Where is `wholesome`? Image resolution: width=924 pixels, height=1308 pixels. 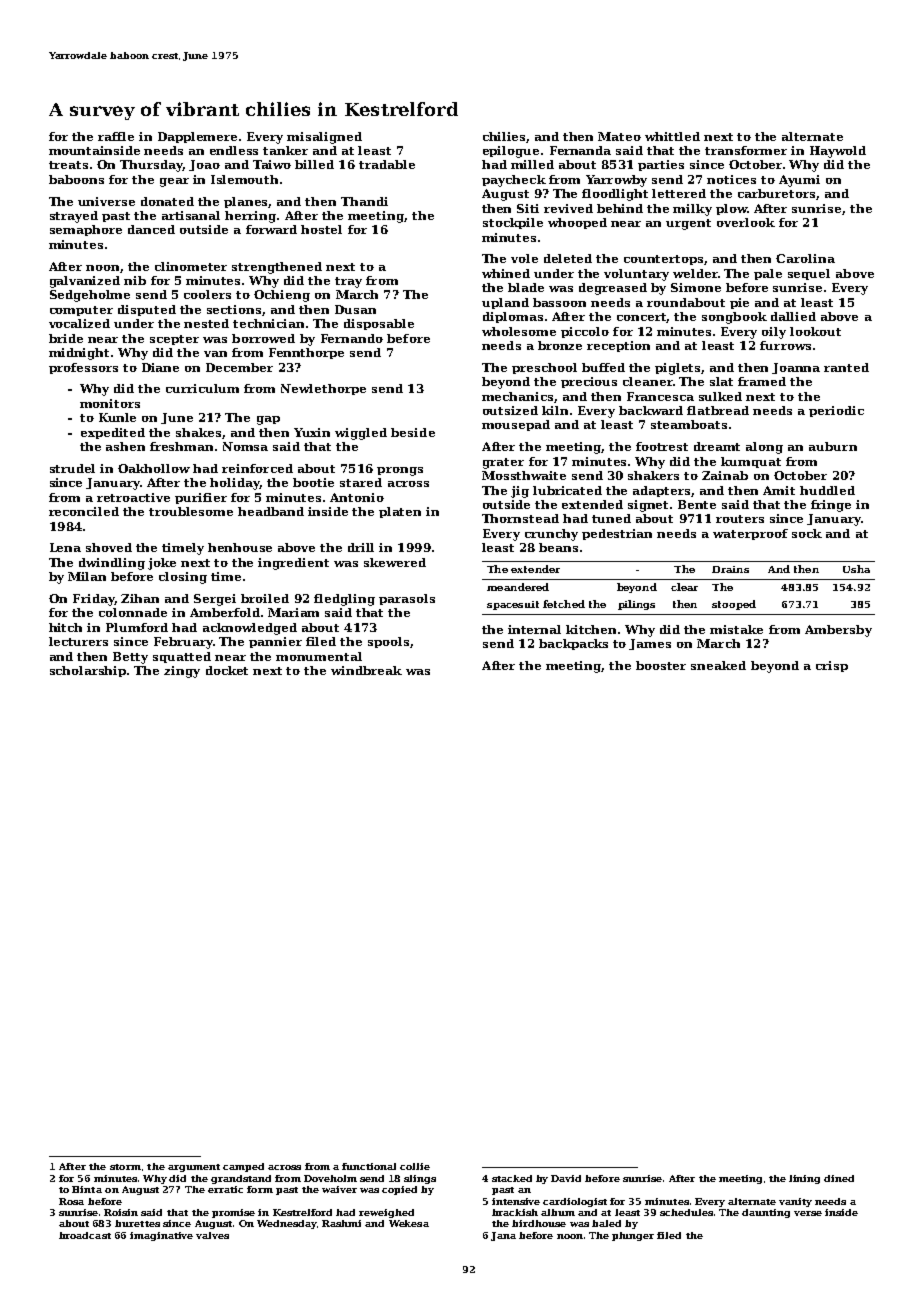 wholesome is located at coordinates (519, 331).
